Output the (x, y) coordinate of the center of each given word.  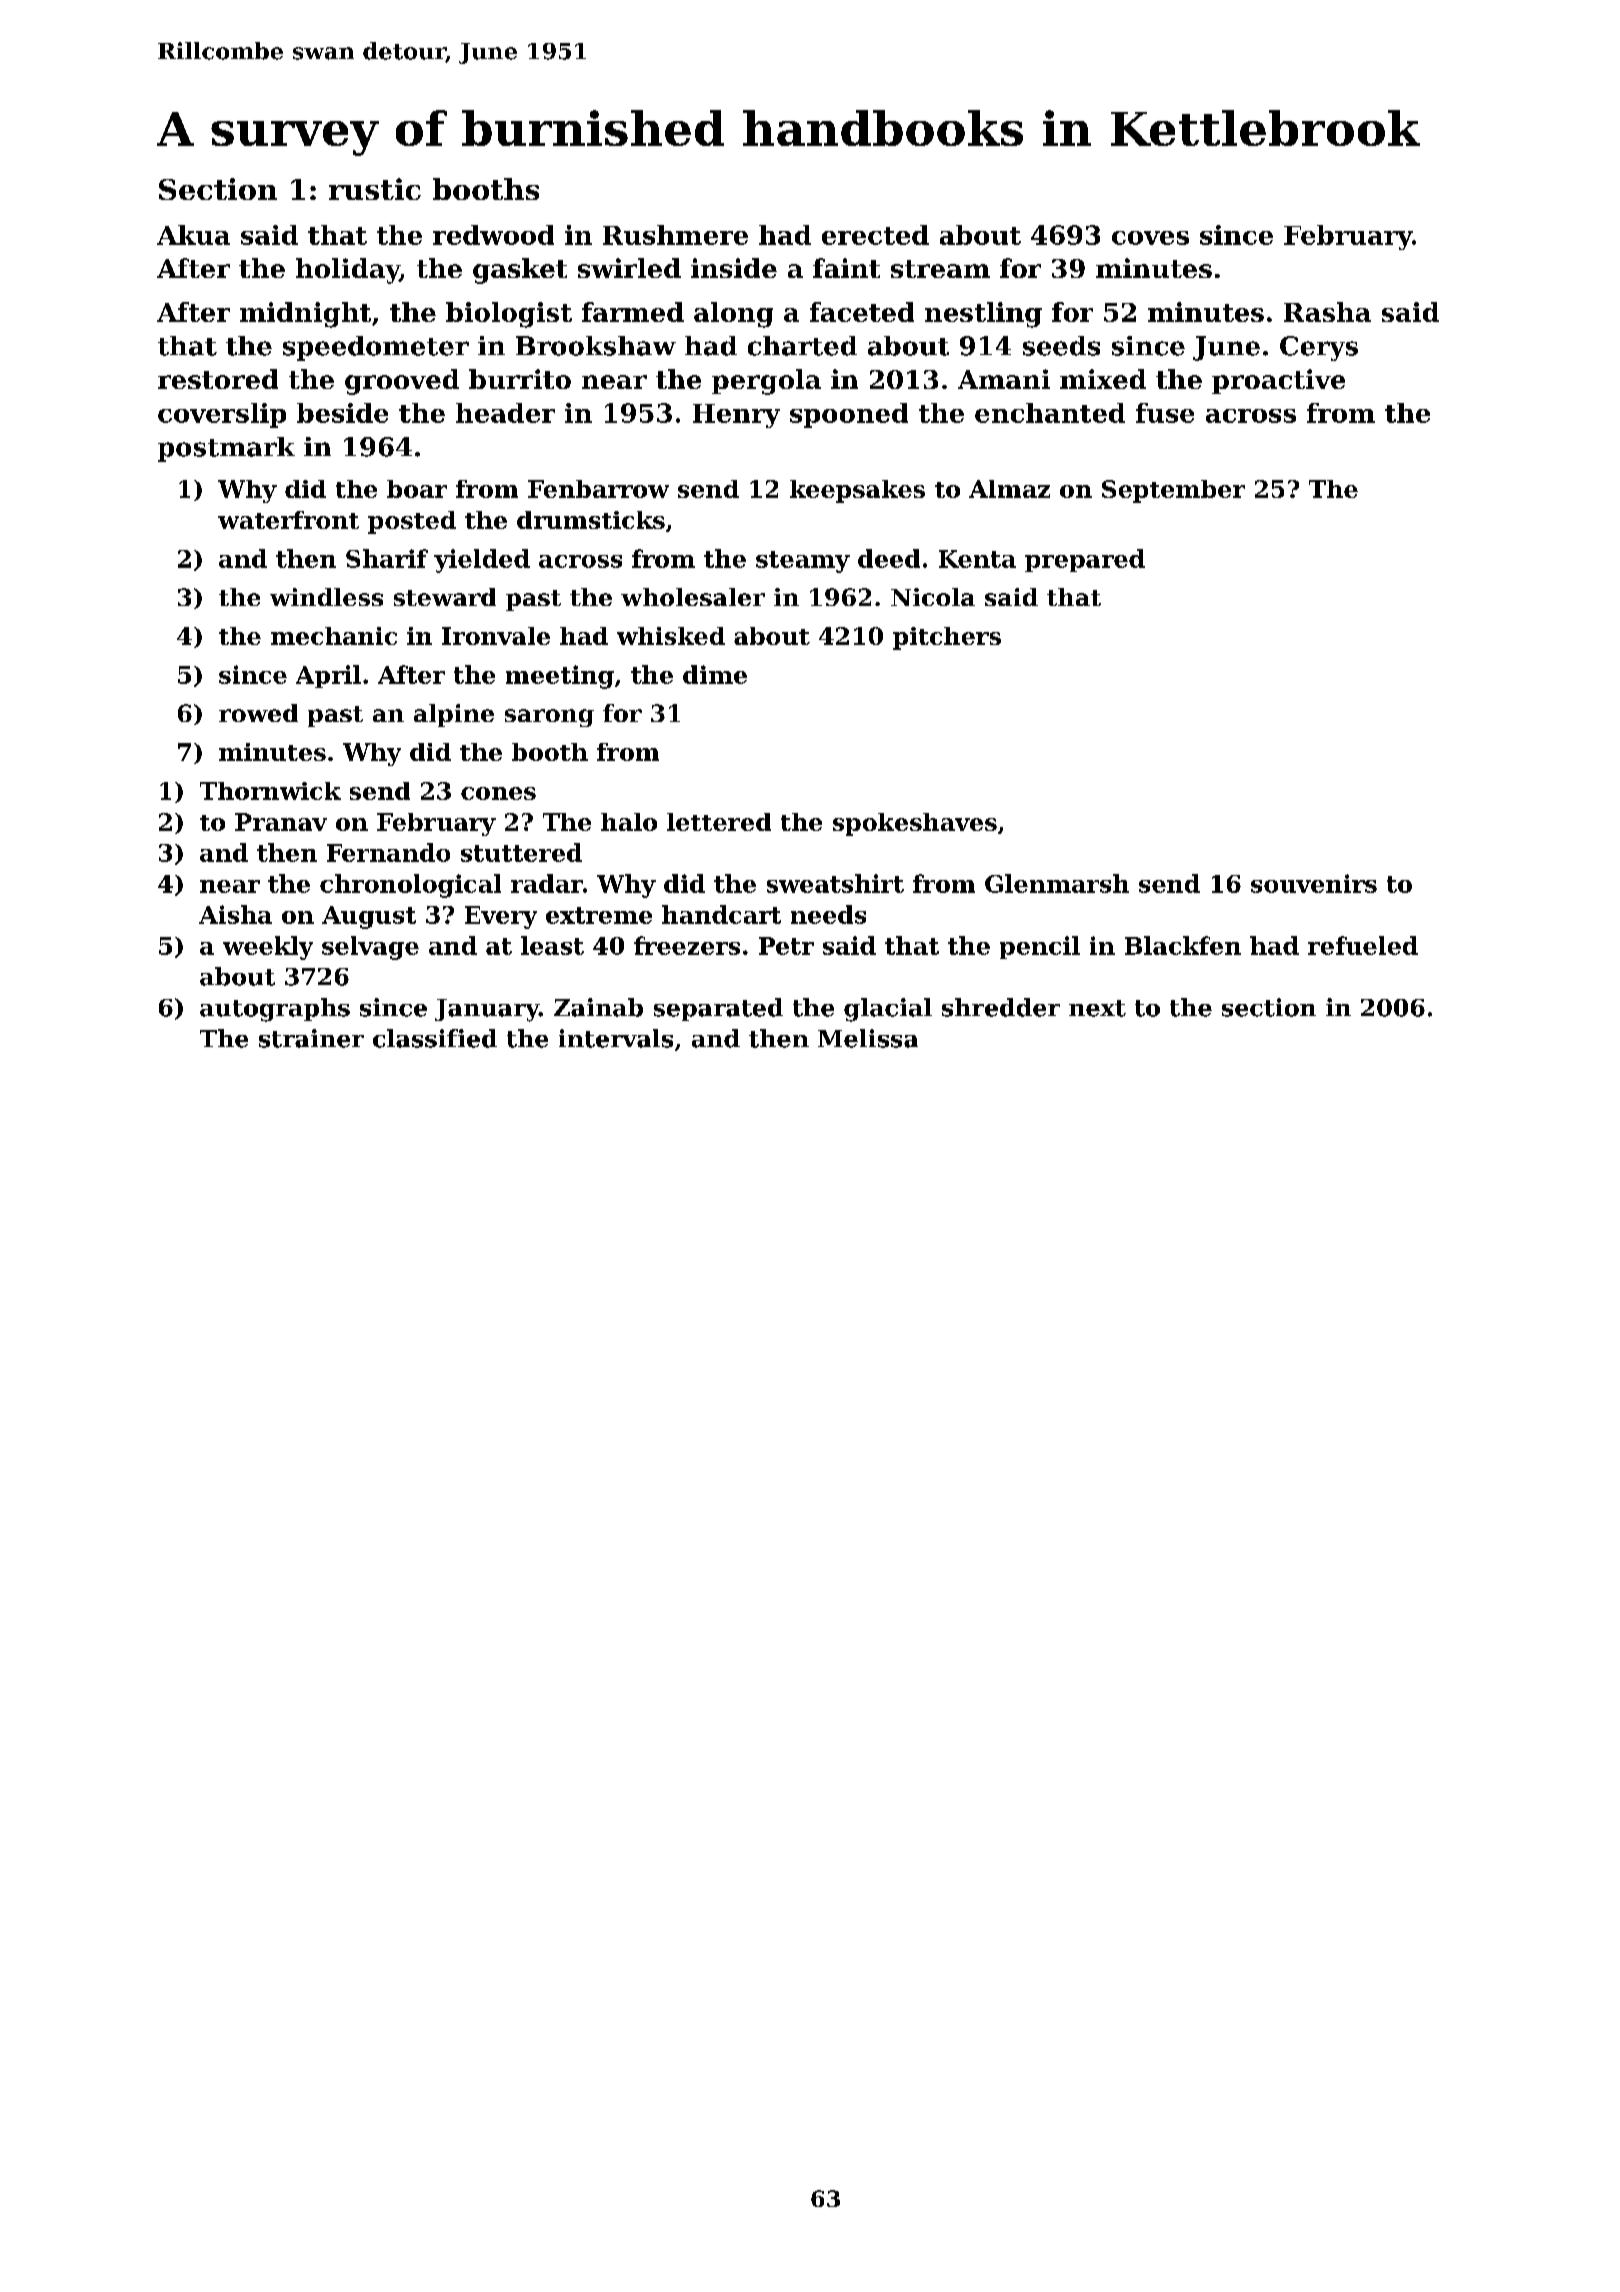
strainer (311, 1038)
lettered (719, 822)
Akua (193, 235)
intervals (616, 1038)
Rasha (1327, 312)
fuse (1165, 413)
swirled (629, 268)
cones (498, 793)
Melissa (868, 1038)
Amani (1004, 379)
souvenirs (1314, 883)
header (505, 413)
